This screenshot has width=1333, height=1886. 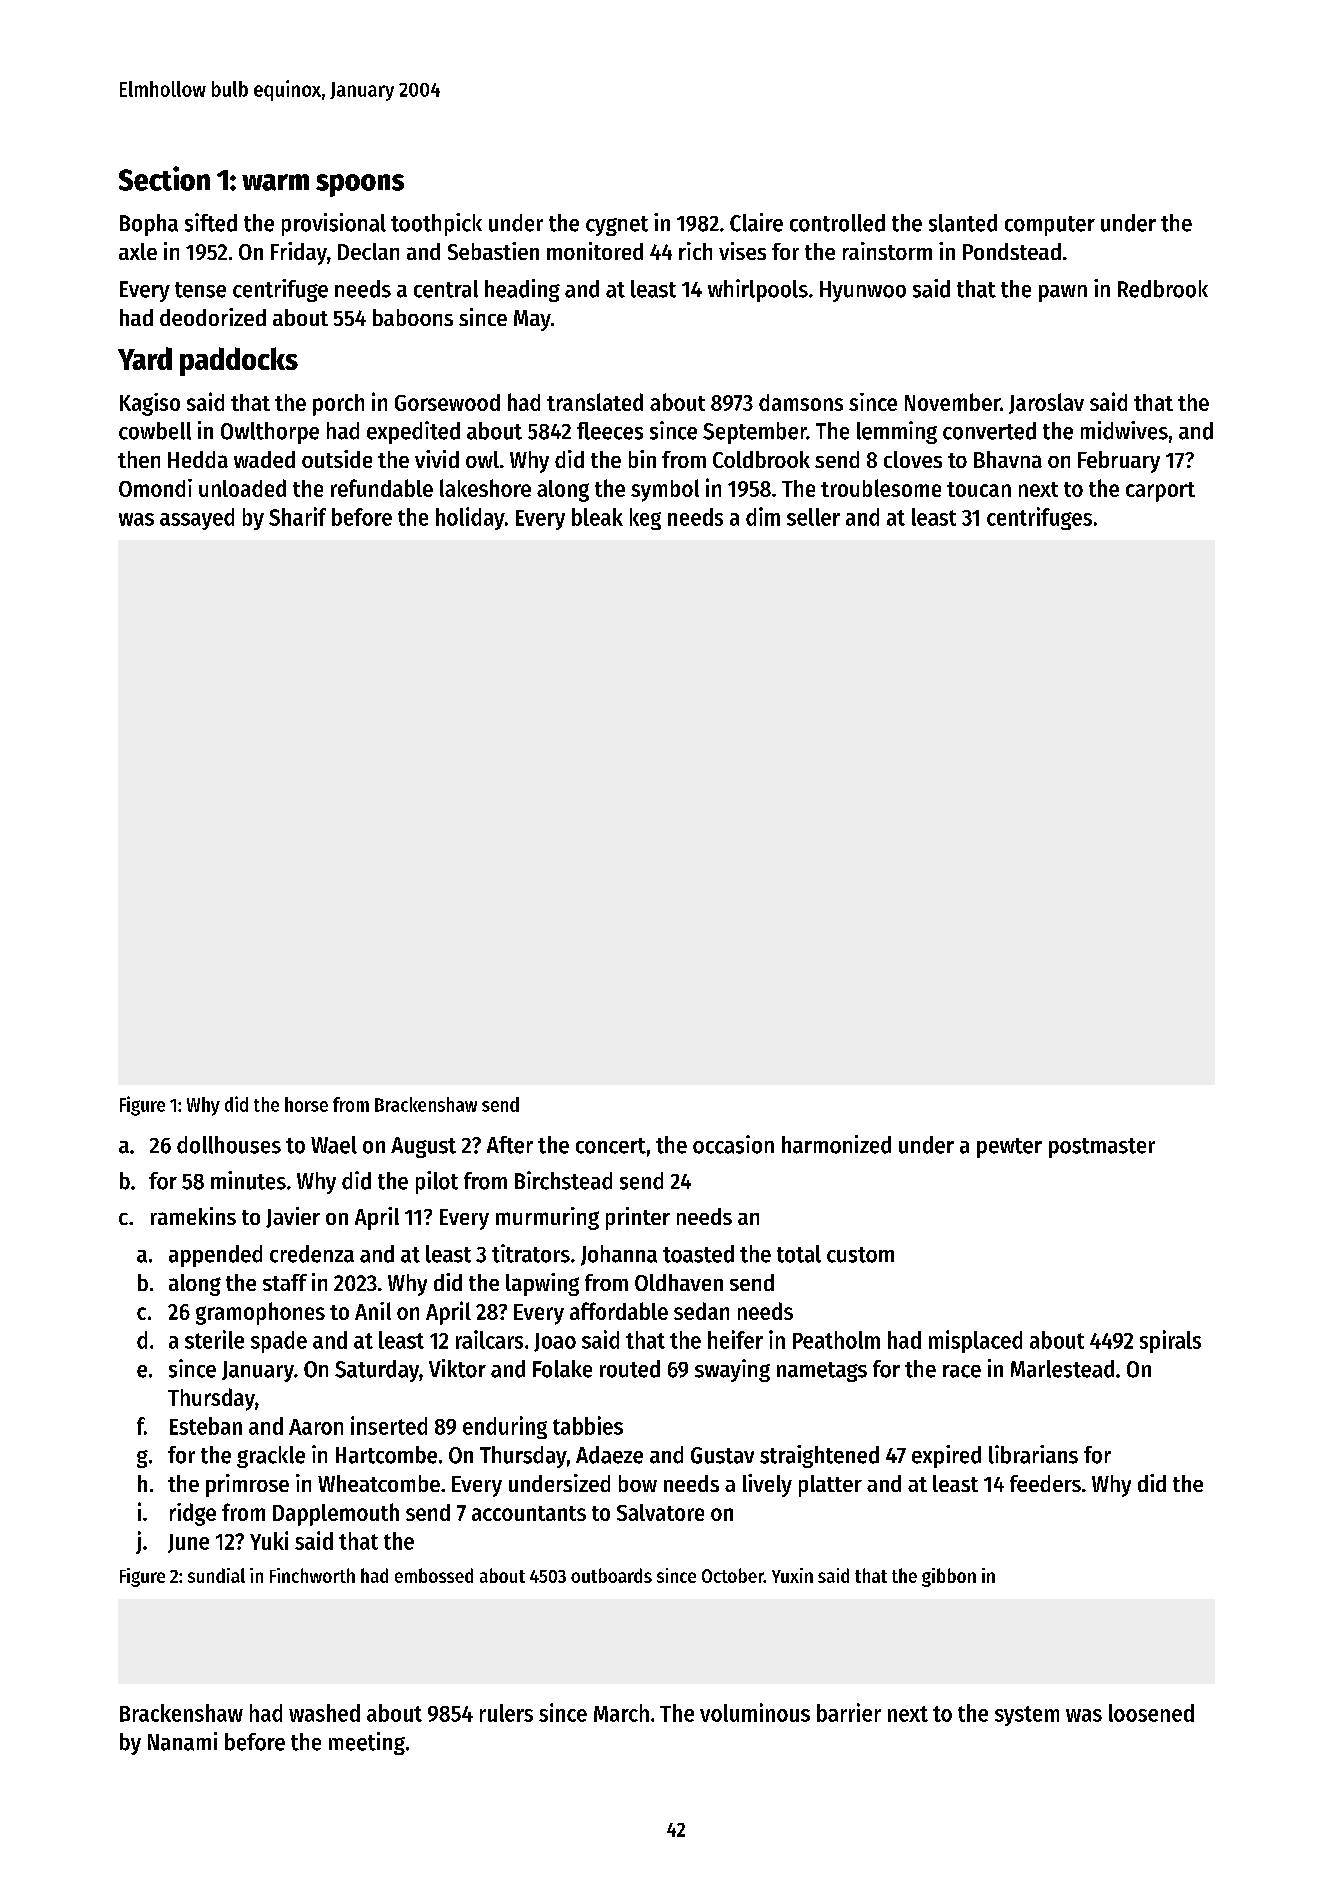 What do you see at coordinates (597, 517) in the screenshot?
I see `bleak` at bounding box center [597, 517].
